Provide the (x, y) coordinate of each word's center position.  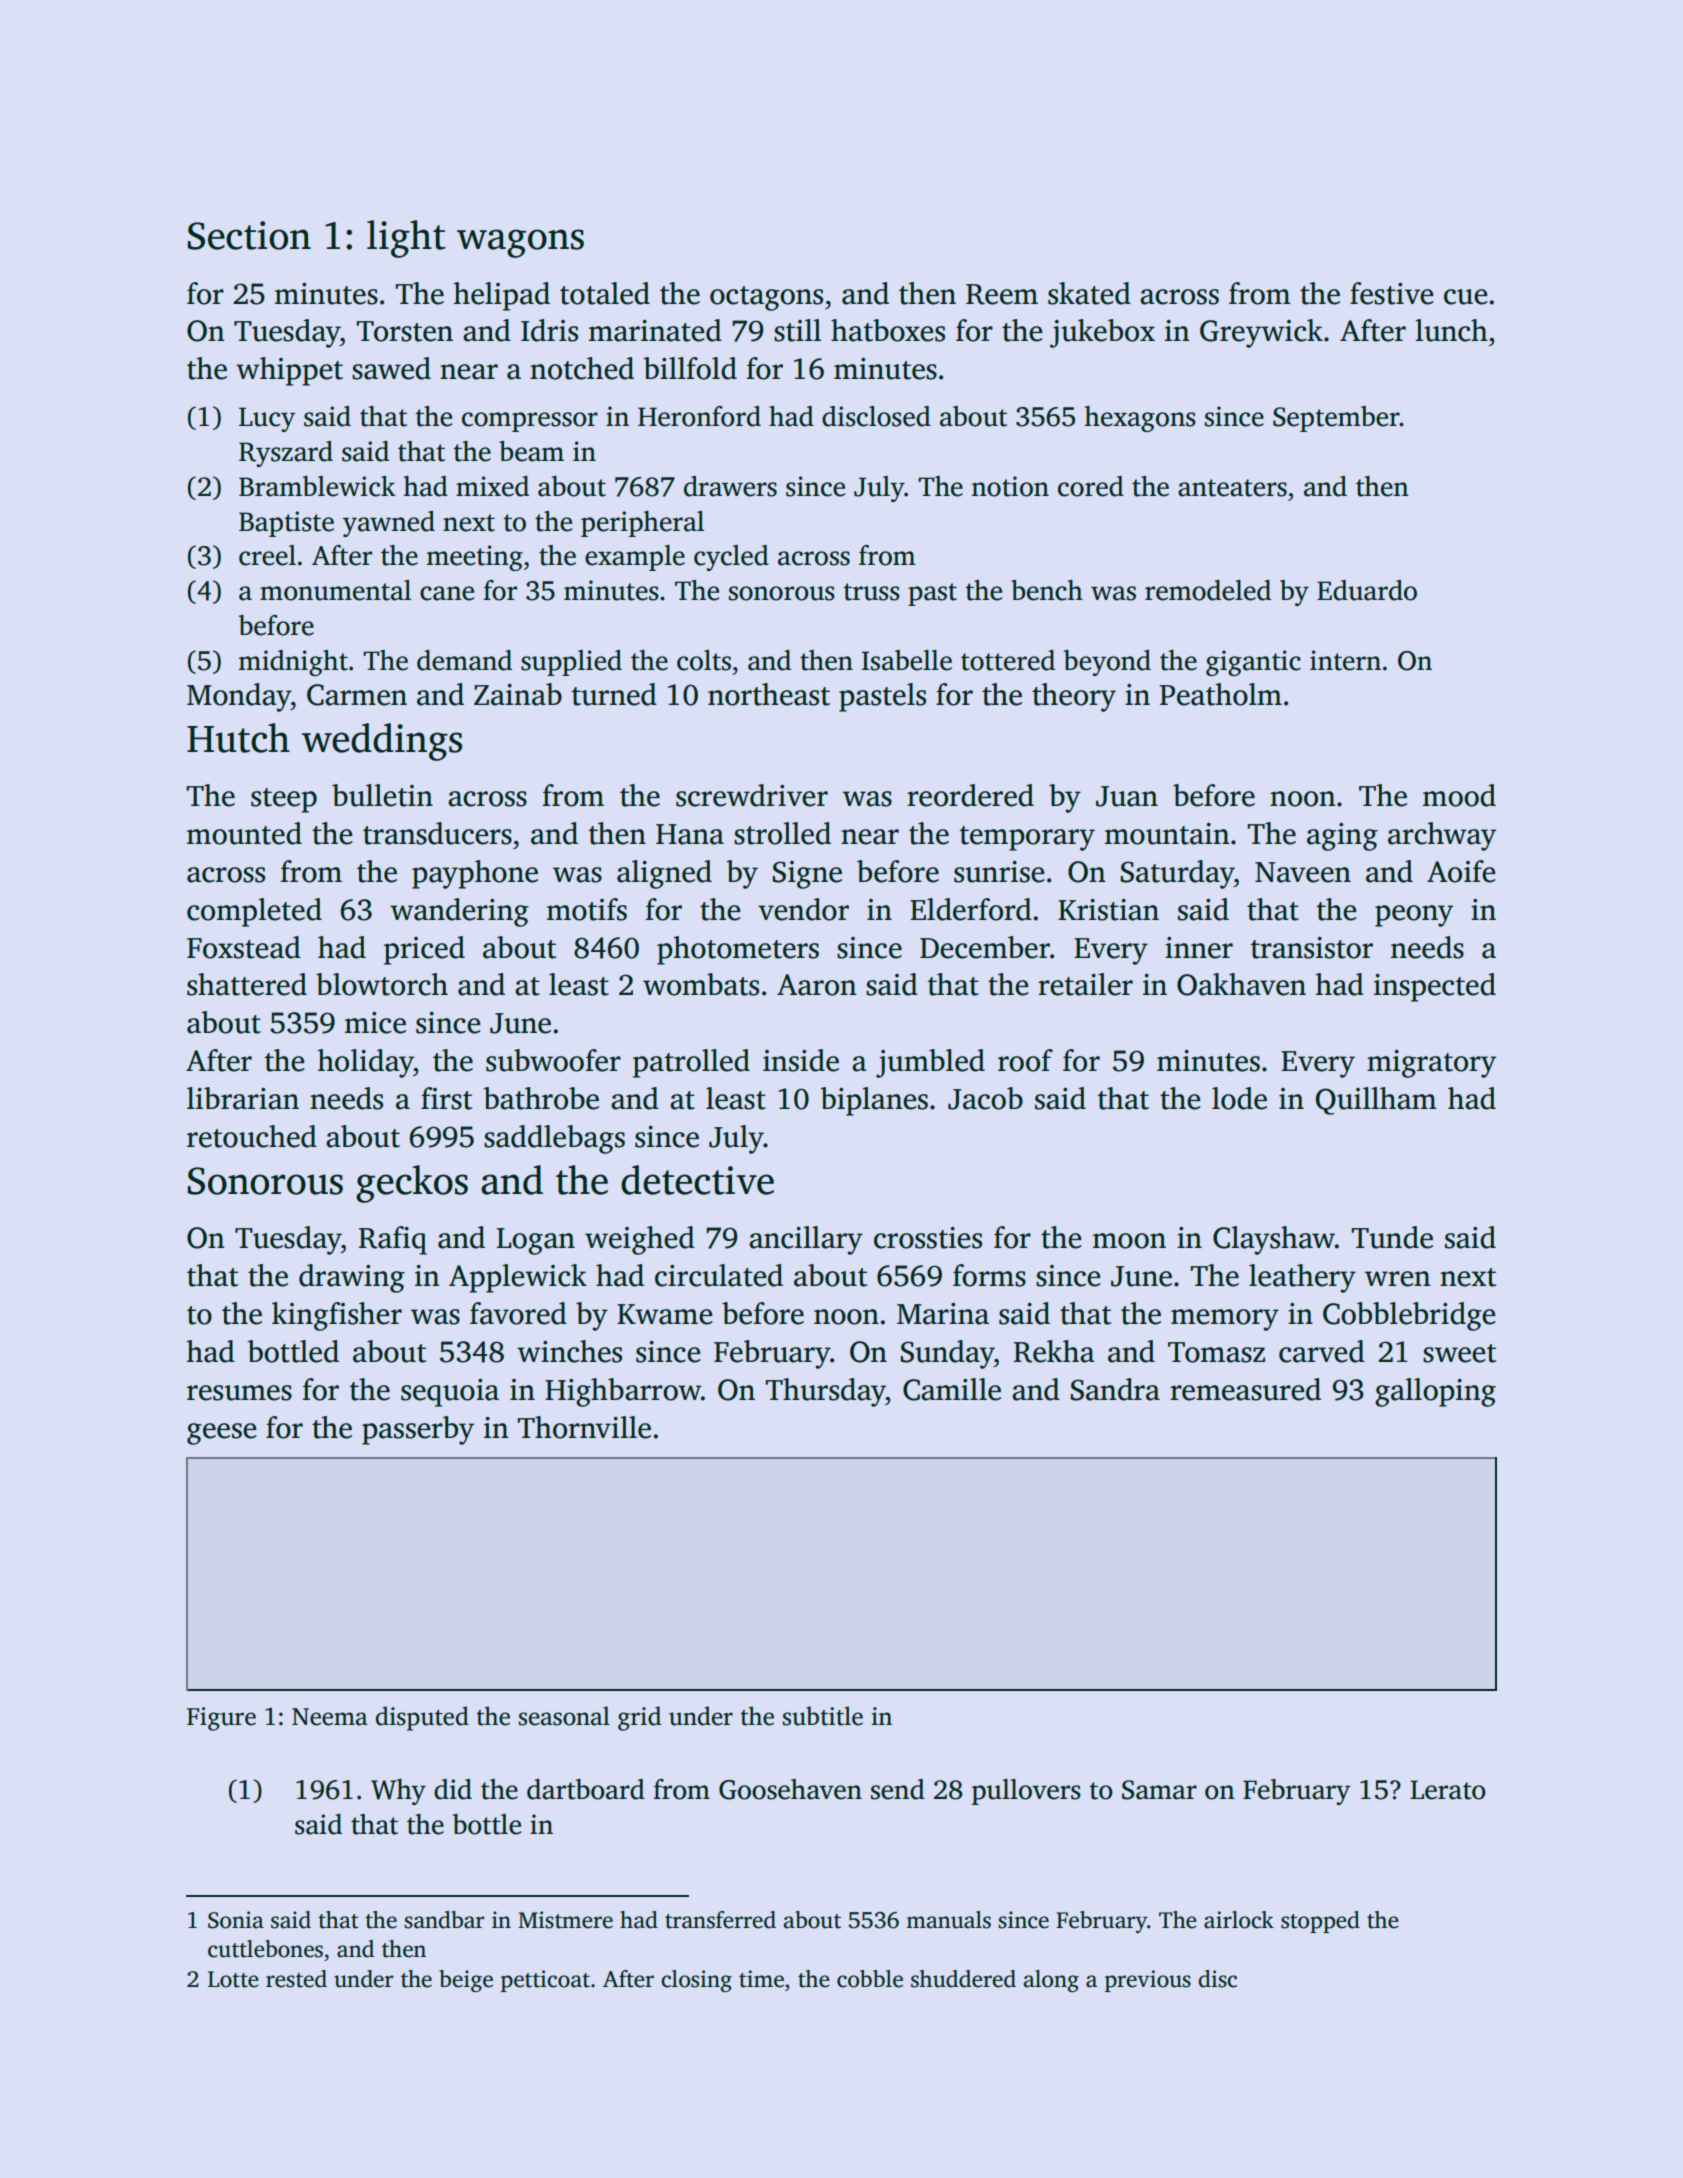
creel (267, 555)
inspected (1435, 987)
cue (1465, 297)
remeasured (1245, 1389)
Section (249, 235)
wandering (459, 912)
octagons (766, 298)
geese (221, 1434)
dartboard (586, 1789)
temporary (1027, 838)
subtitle (822, 1716)
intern (1345, 660)
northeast (769, 694)
